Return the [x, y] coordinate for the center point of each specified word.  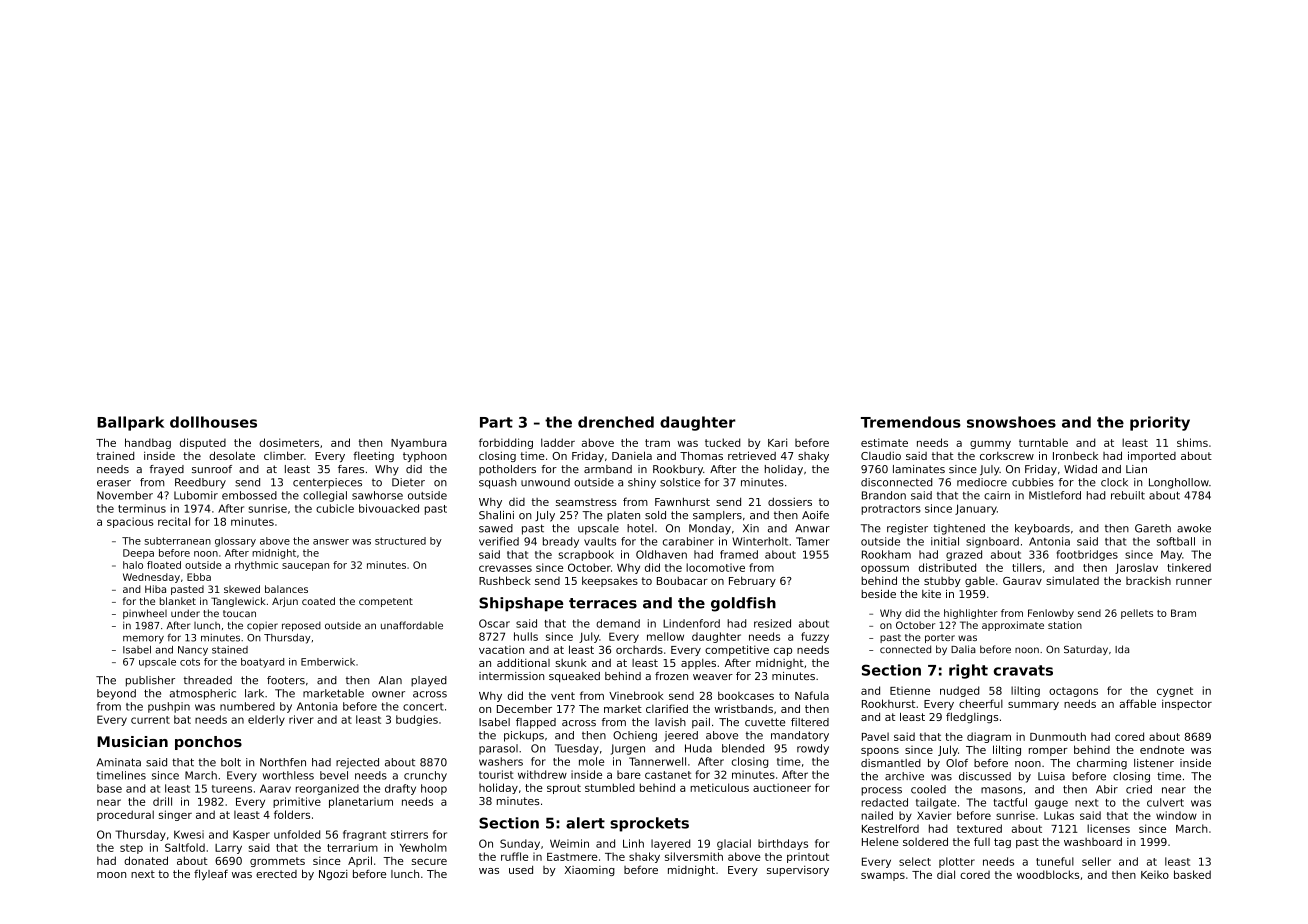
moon [111, 875]
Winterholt [760, 541]
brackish [1148, 580]
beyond [116, 694]
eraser [114, 483]
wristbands [744, 708]
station [1065, 625]
